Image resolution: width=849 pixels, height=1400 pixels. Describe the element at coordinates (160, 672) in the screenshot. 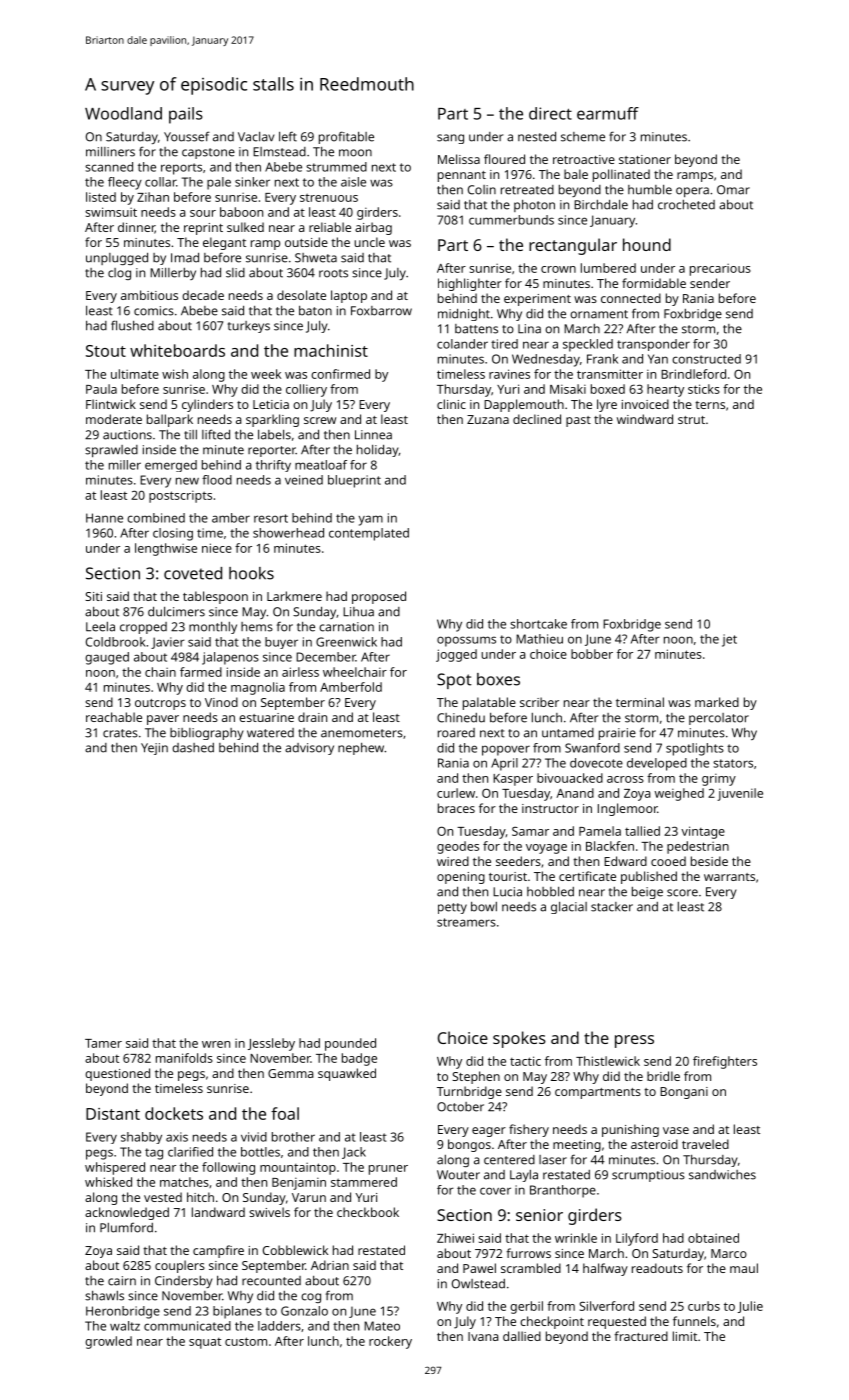

I see `chain` at that location.
